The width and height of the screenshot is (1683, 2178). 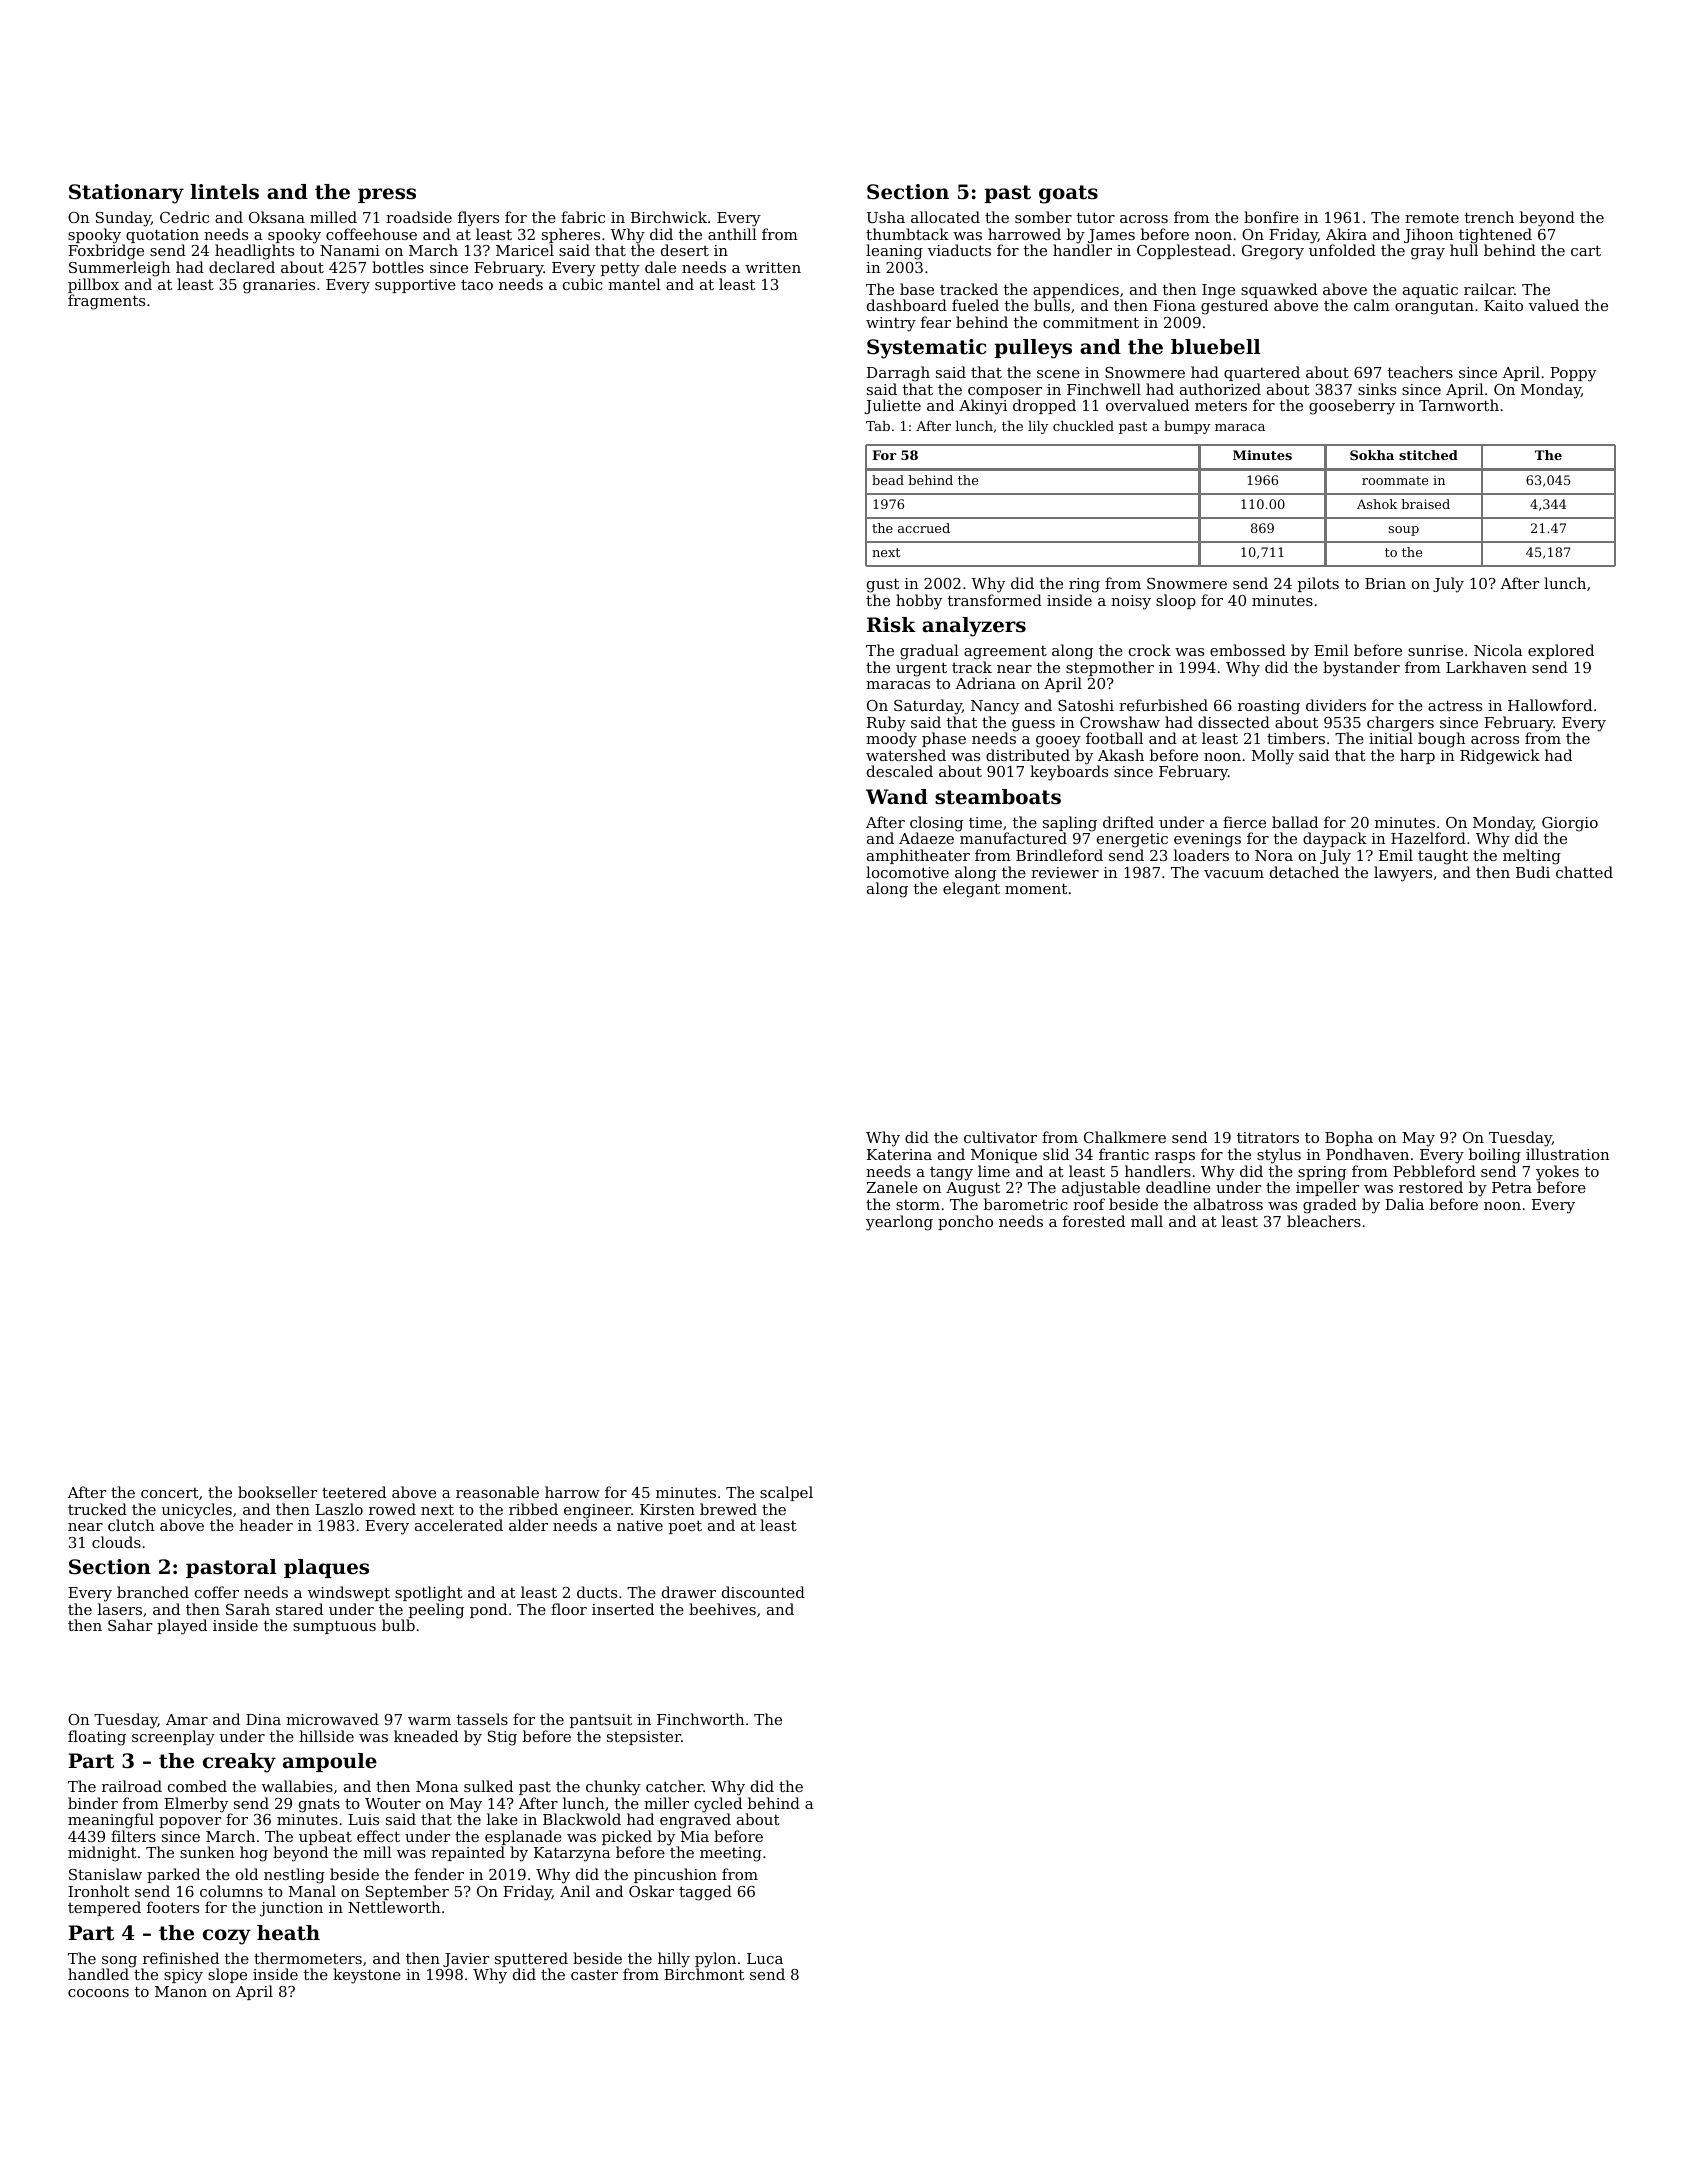 I want to click on Bopha, so click(x=1349, y=1138).
